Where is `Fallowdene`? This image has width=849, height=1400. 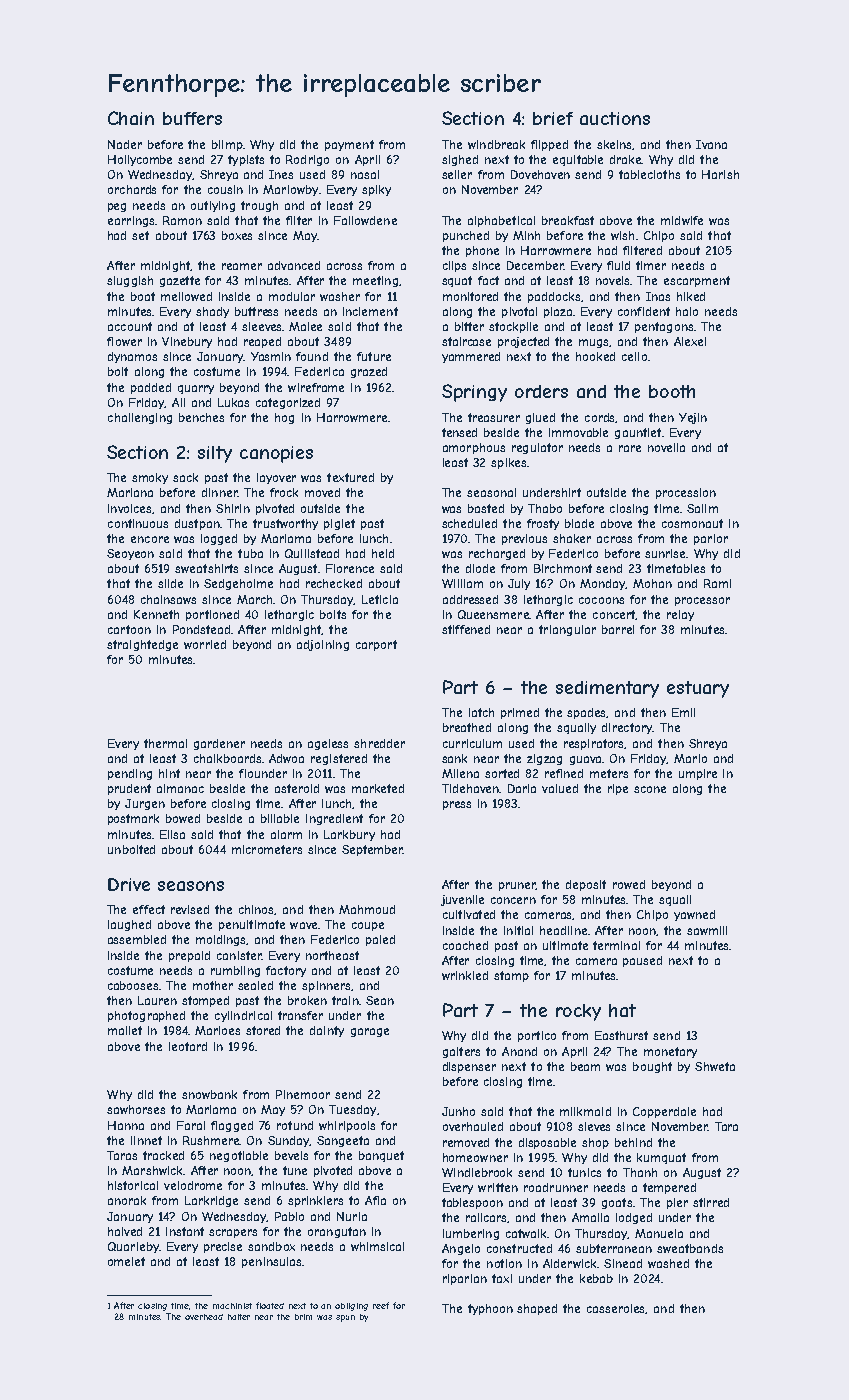
Fallowdene is located at coordinates (365, 220).
